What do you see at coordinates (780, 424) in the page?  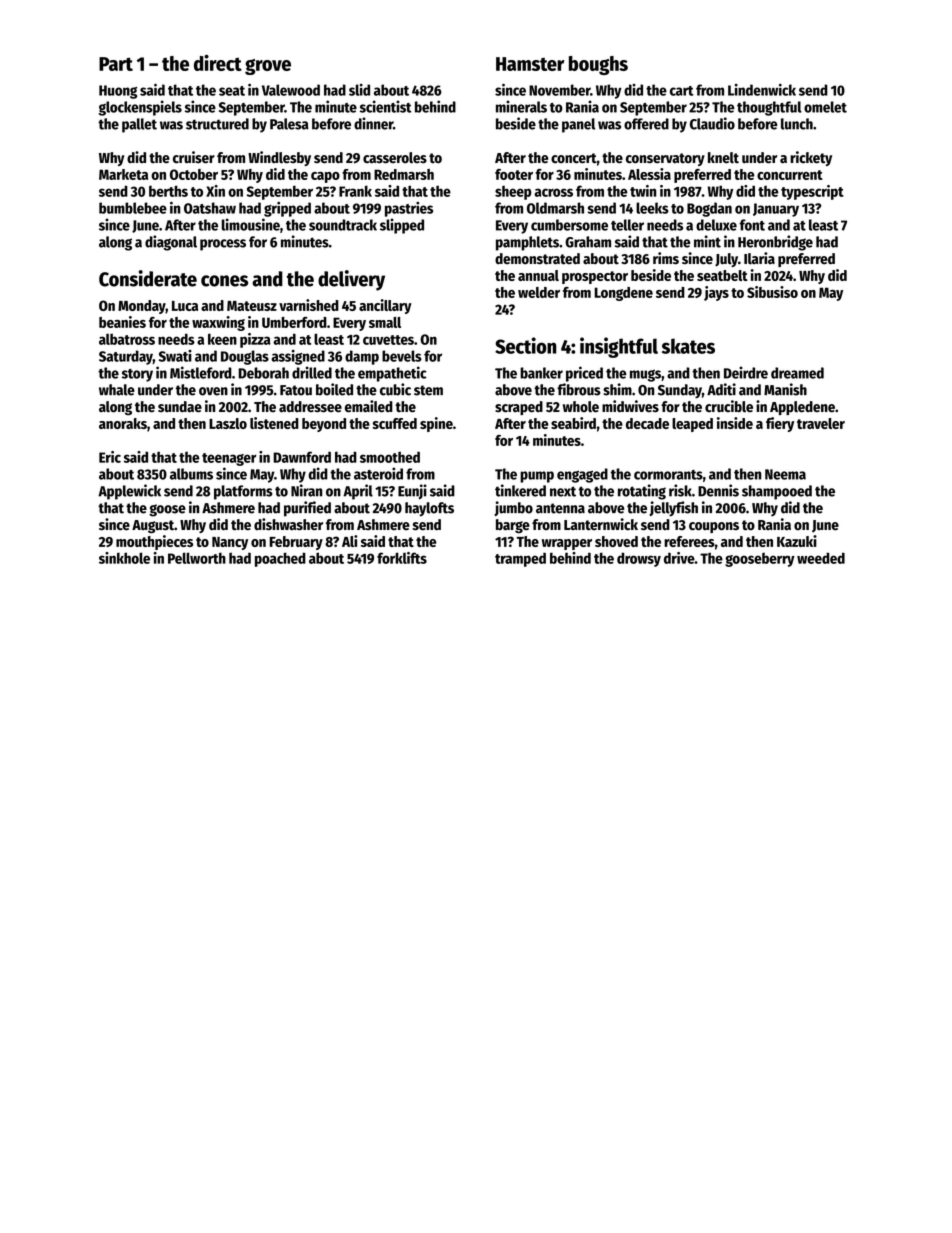 I see `fiery` at bounding box center [780, 424].
